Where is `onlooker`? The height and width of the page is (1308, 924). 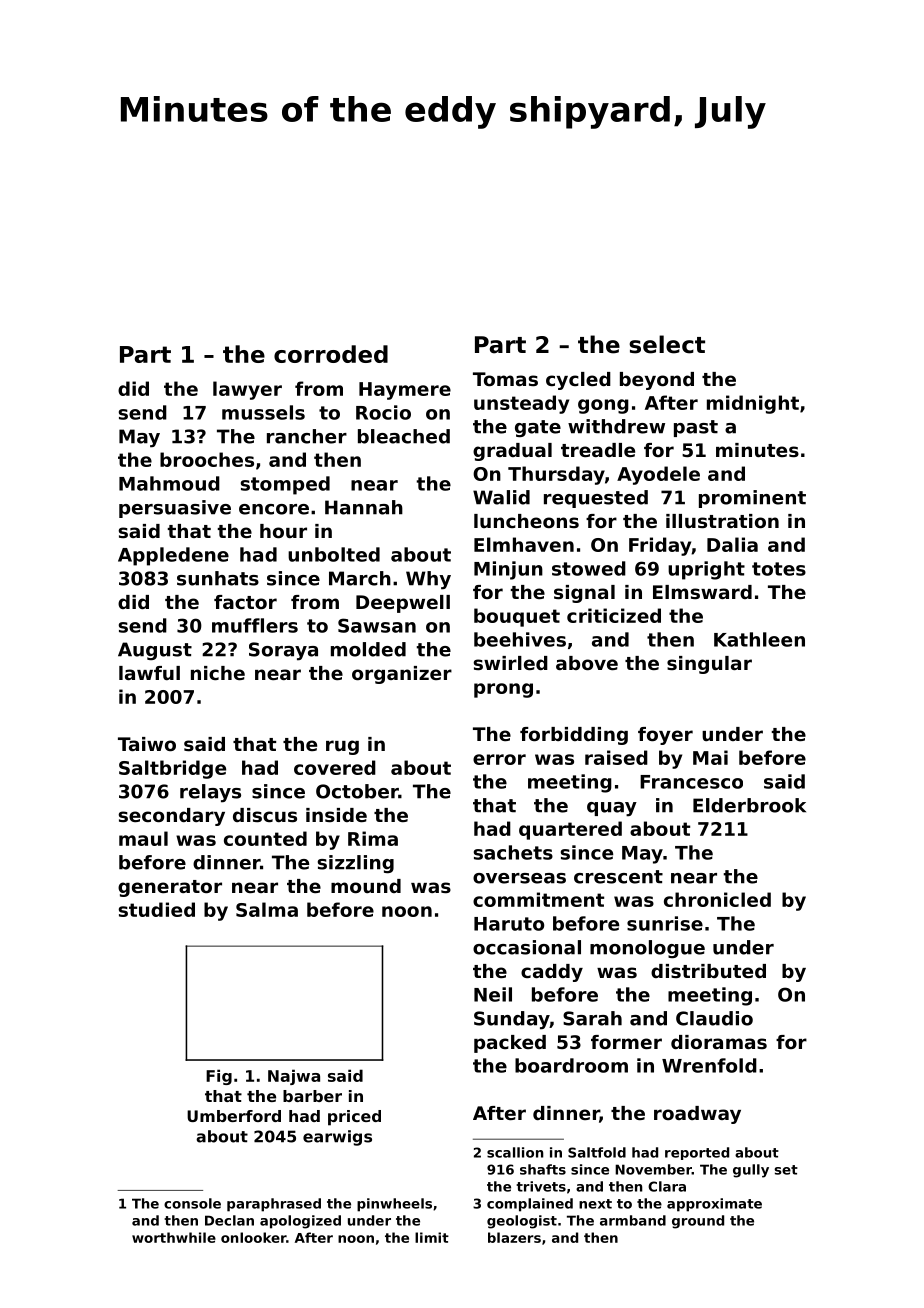
onlooker is located at coordinates (253, 1237).
